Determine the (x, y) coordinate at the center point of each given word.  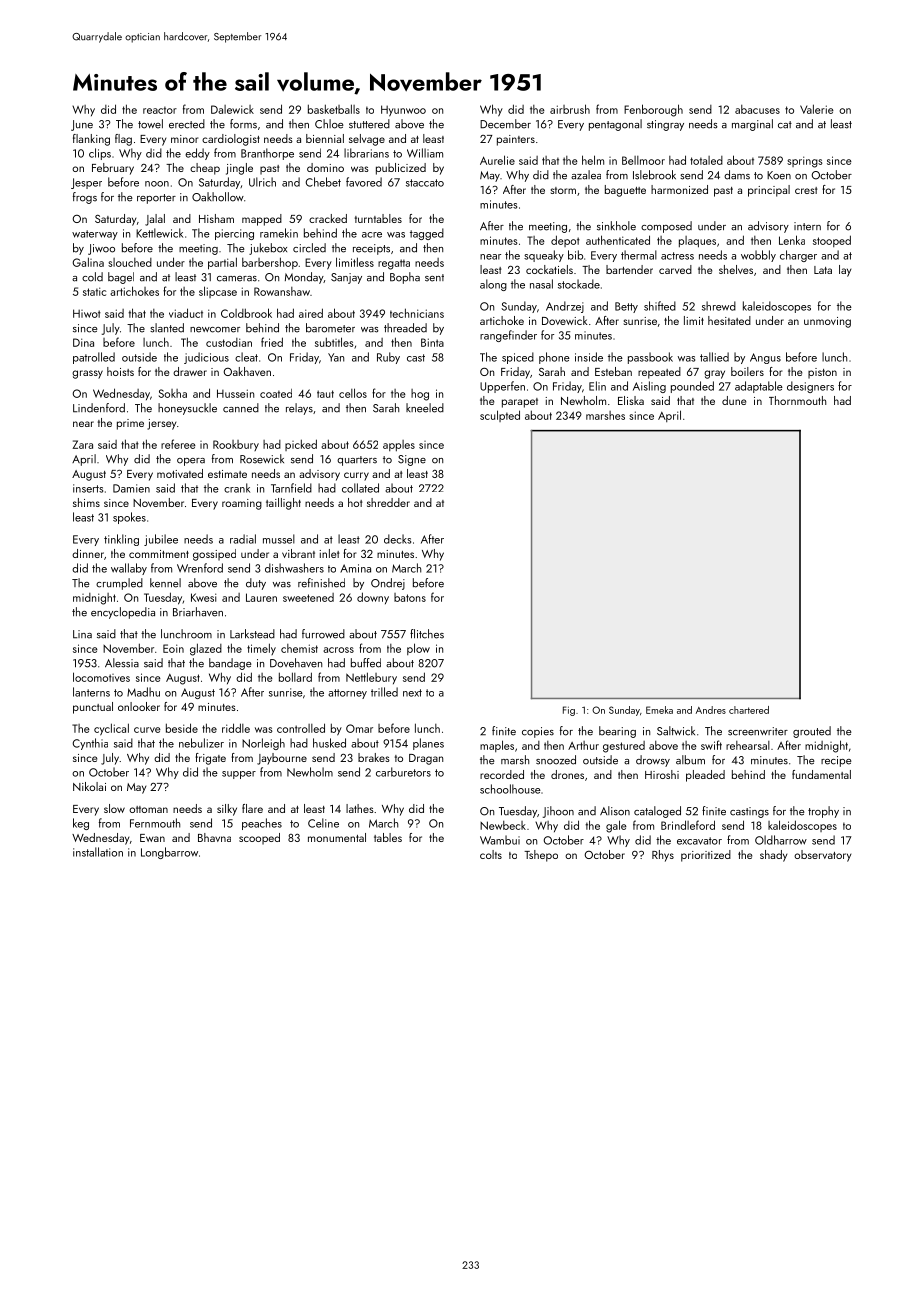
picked (301, 445)
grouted (812, 732)
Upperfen (502, 387)
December (505, 124)
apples (399, 445)
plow (418, 649)
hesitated (729, 320)
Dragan (426, 759)
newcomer (215, 330)
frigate (210, 759)
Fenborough (653, 110)
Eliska (631, 400)
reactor (160, 110)
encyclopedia (123, 613)
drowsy (653, 761)
